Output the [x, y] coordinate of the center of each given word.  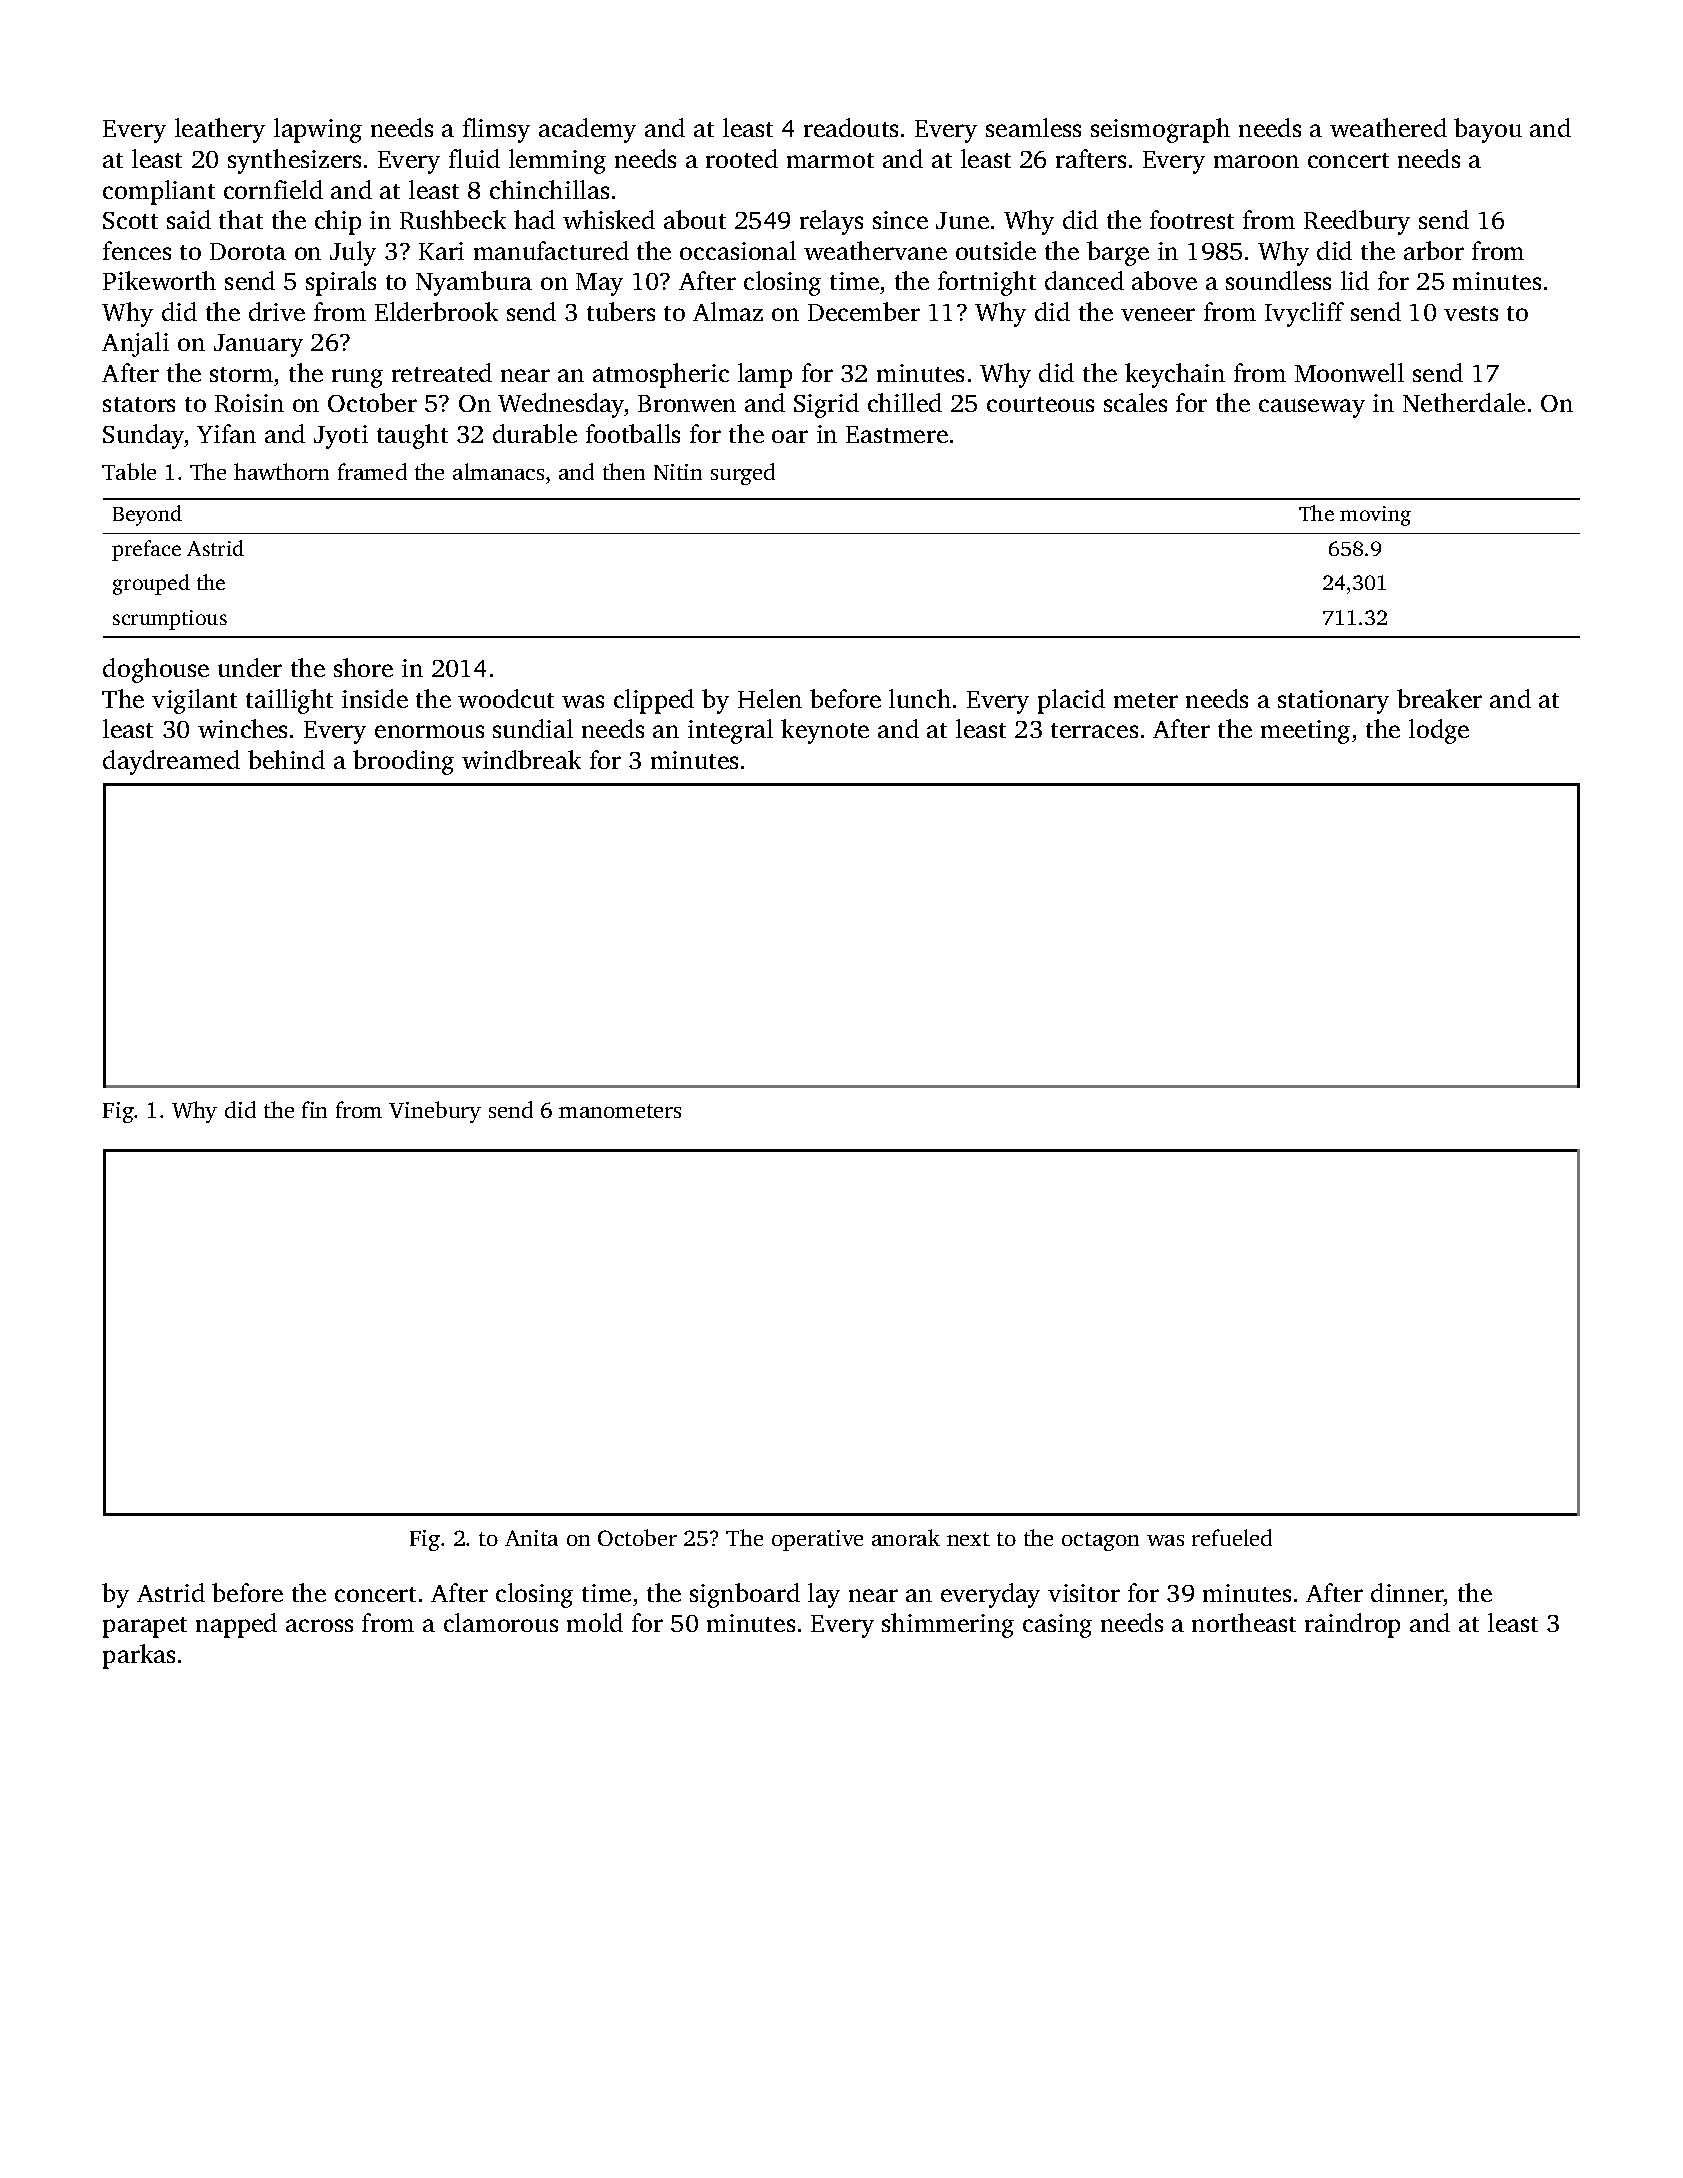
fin [314, 1109]
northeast [1244, 1622]
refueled [1232, 1537]
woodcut [506, 698]
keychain [1175, 375]
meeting [1305, 732]
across [319, 1625]
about [695, 219]
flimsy [496, 130]
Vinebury [435, 1112]
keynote [825, 731]
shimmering [948, 1625]
